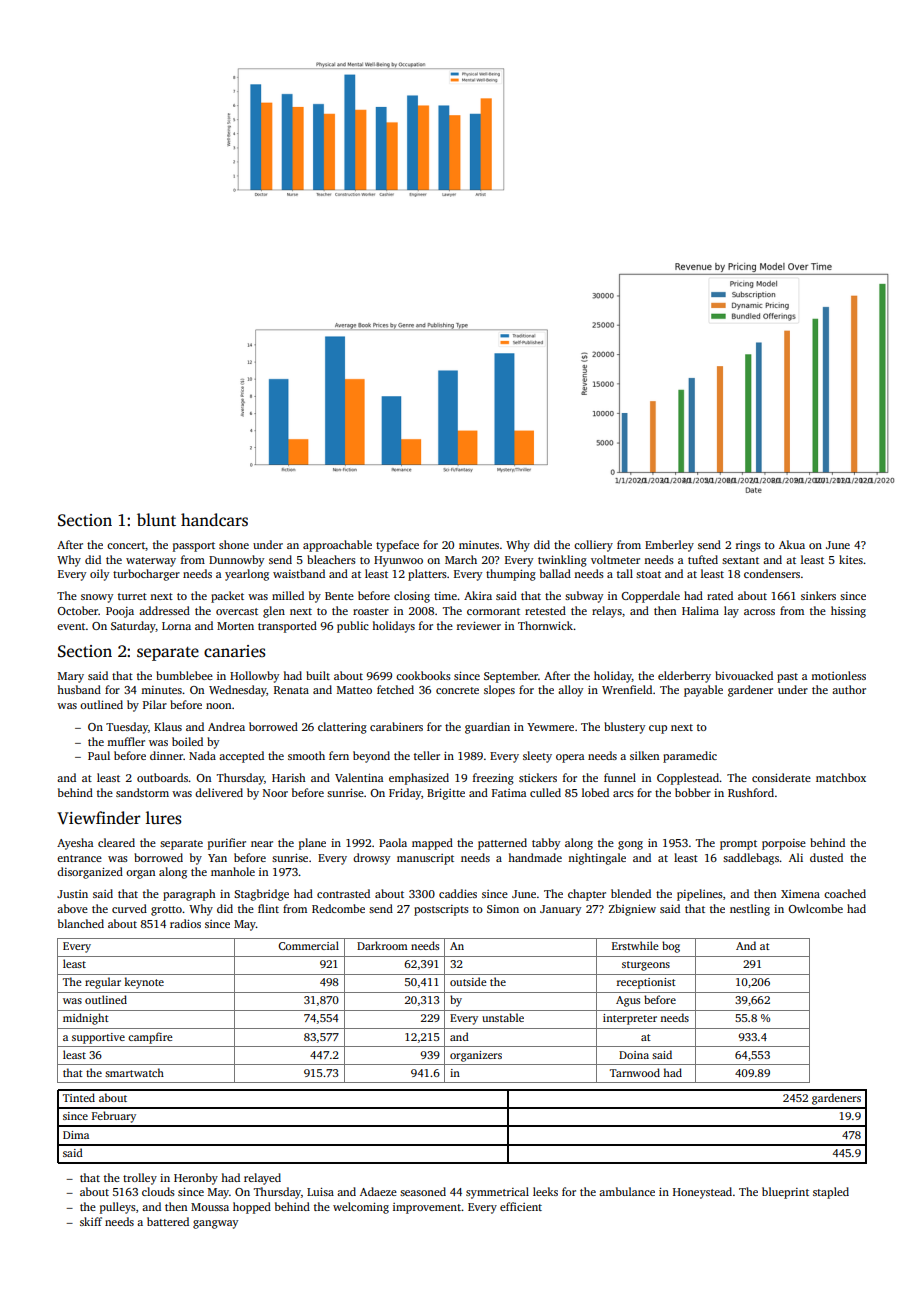 The image size is (924, 1308). I want to click on Bente, so click(339, 596).
